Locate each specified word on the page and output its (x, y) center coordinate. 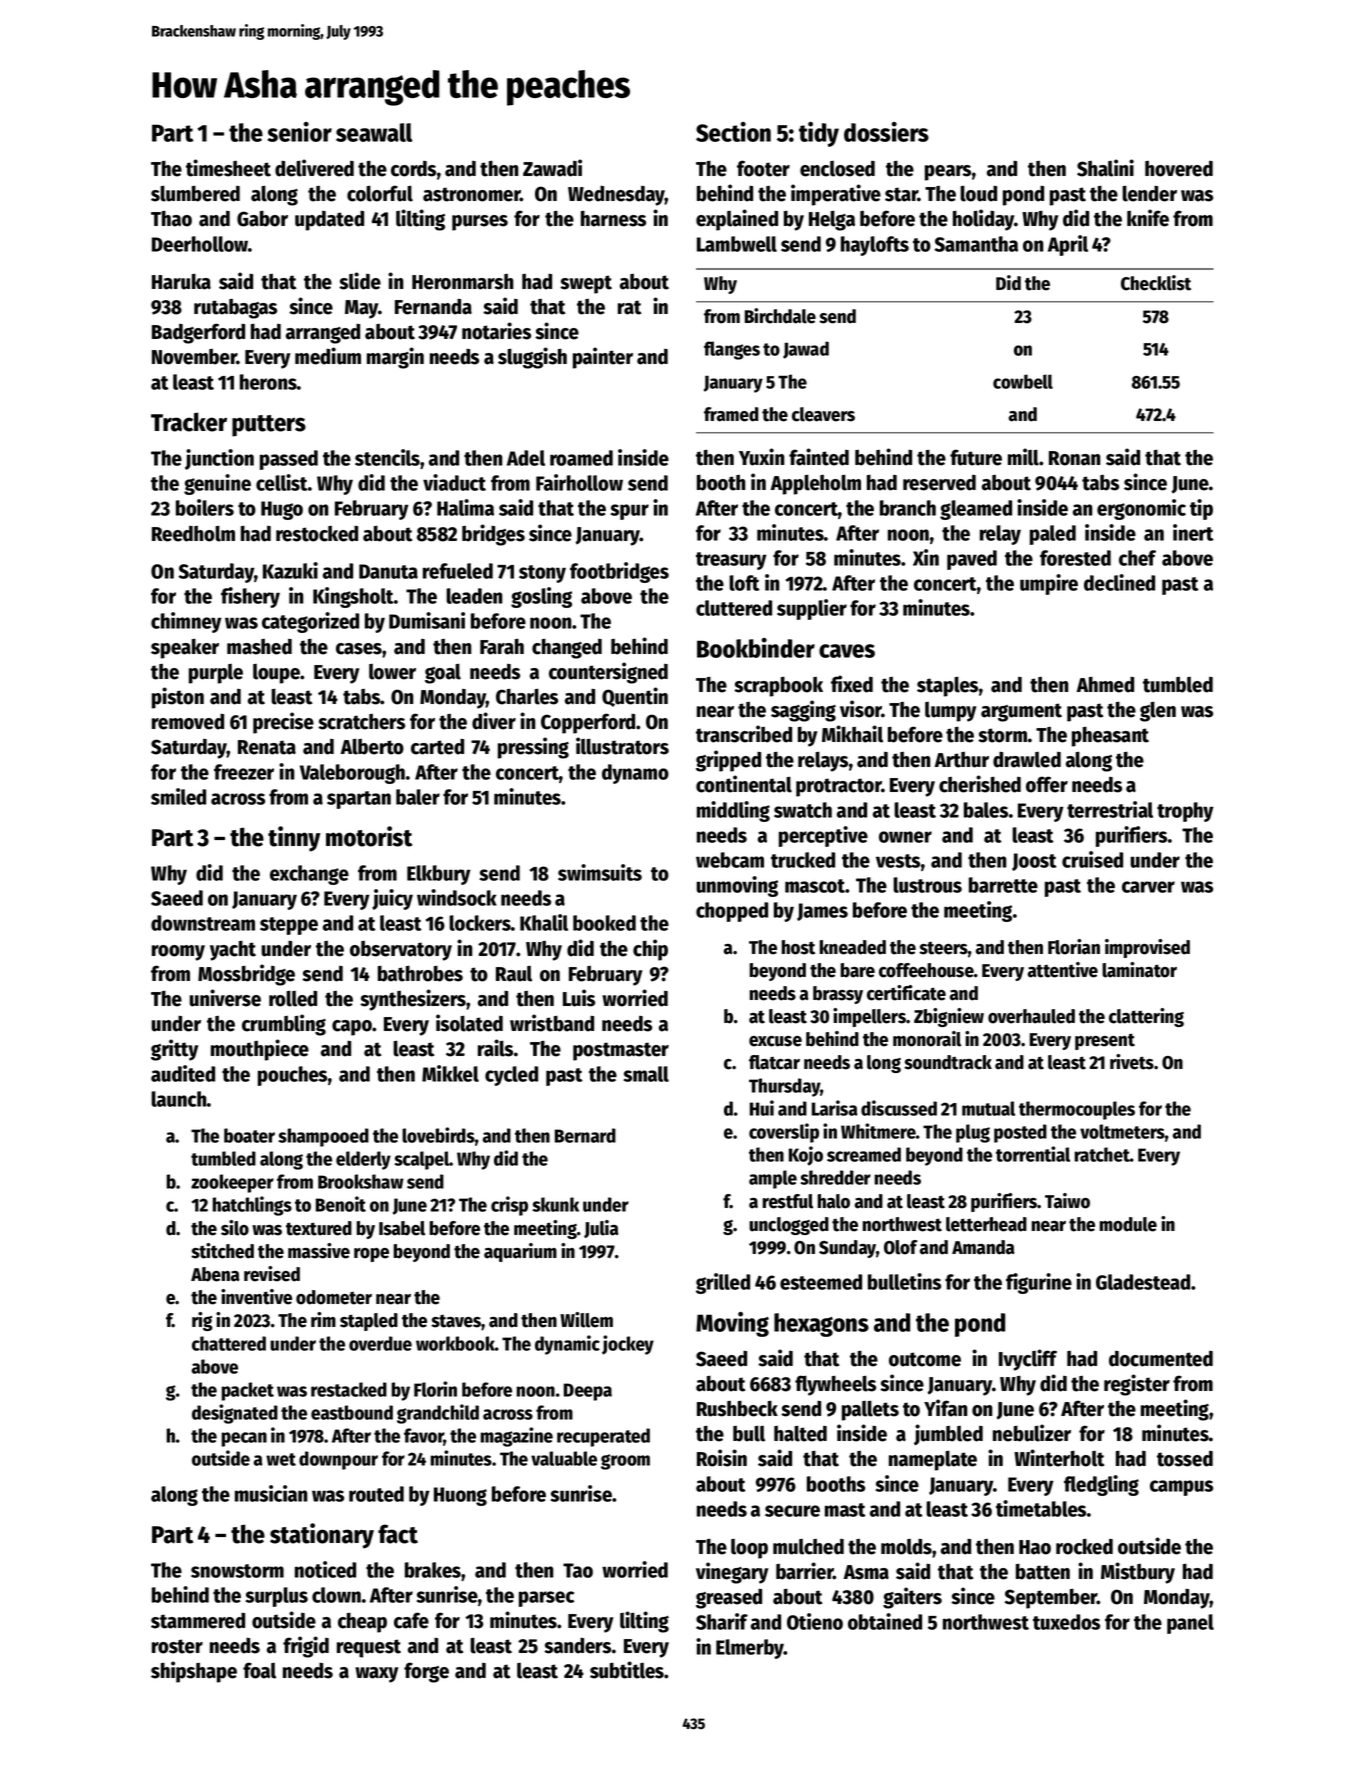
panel (1190, 1624)
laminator (1139, 970)
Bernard (585, 1135)
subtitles (627, 1670)
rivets (1132, 1062)
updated (329, 221)
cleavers (823, 414)
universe (225, 998)
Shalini (1105, 168)
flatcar (774, 1062)
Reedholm (193, 534)
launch (179, 1099)
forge (426, 1672)
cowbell (1023, 381)
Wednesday (616, 196)
